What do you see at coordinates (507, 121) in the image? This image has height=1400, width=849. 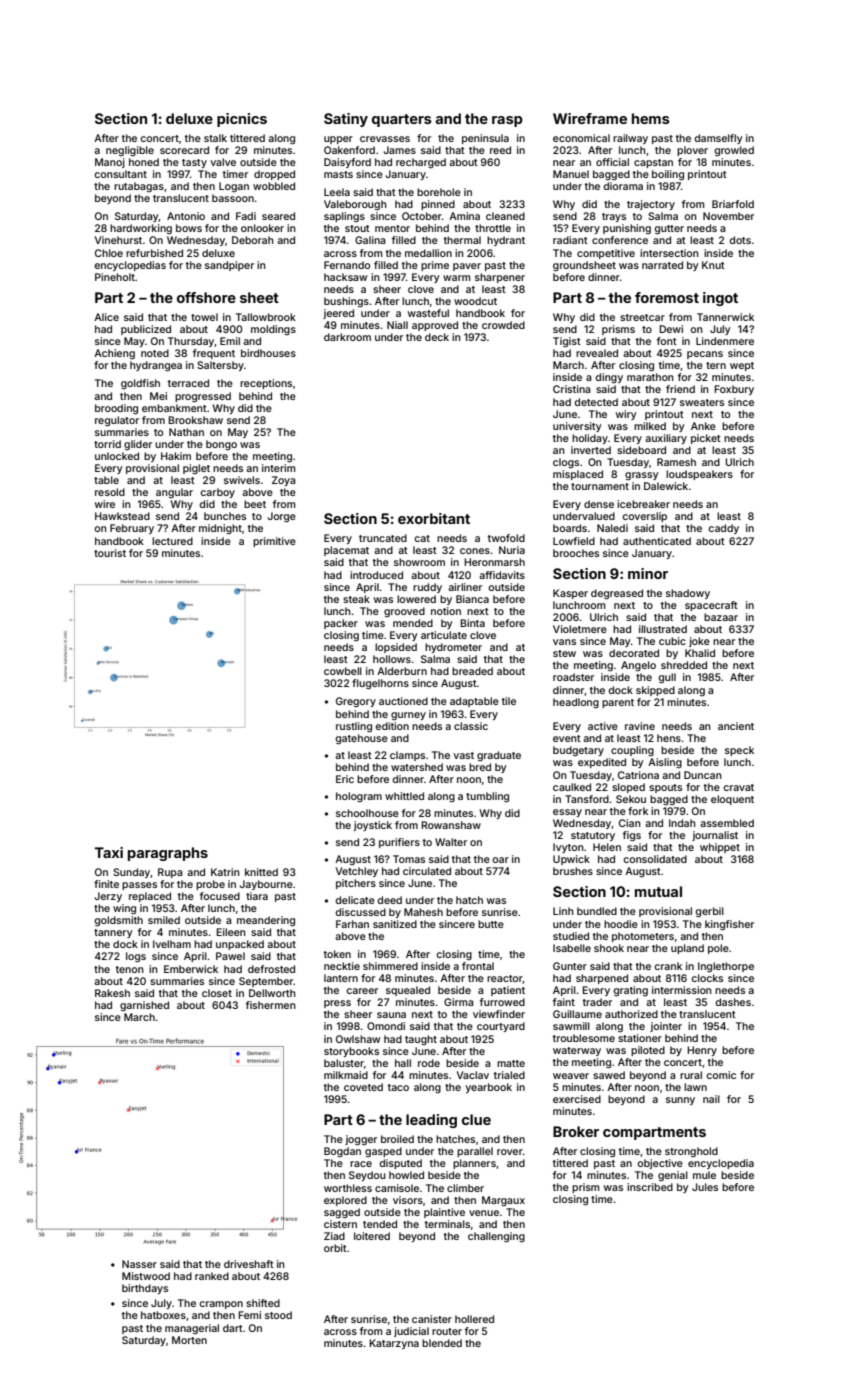 I see `rasp` at bounding box center [507, 121].
